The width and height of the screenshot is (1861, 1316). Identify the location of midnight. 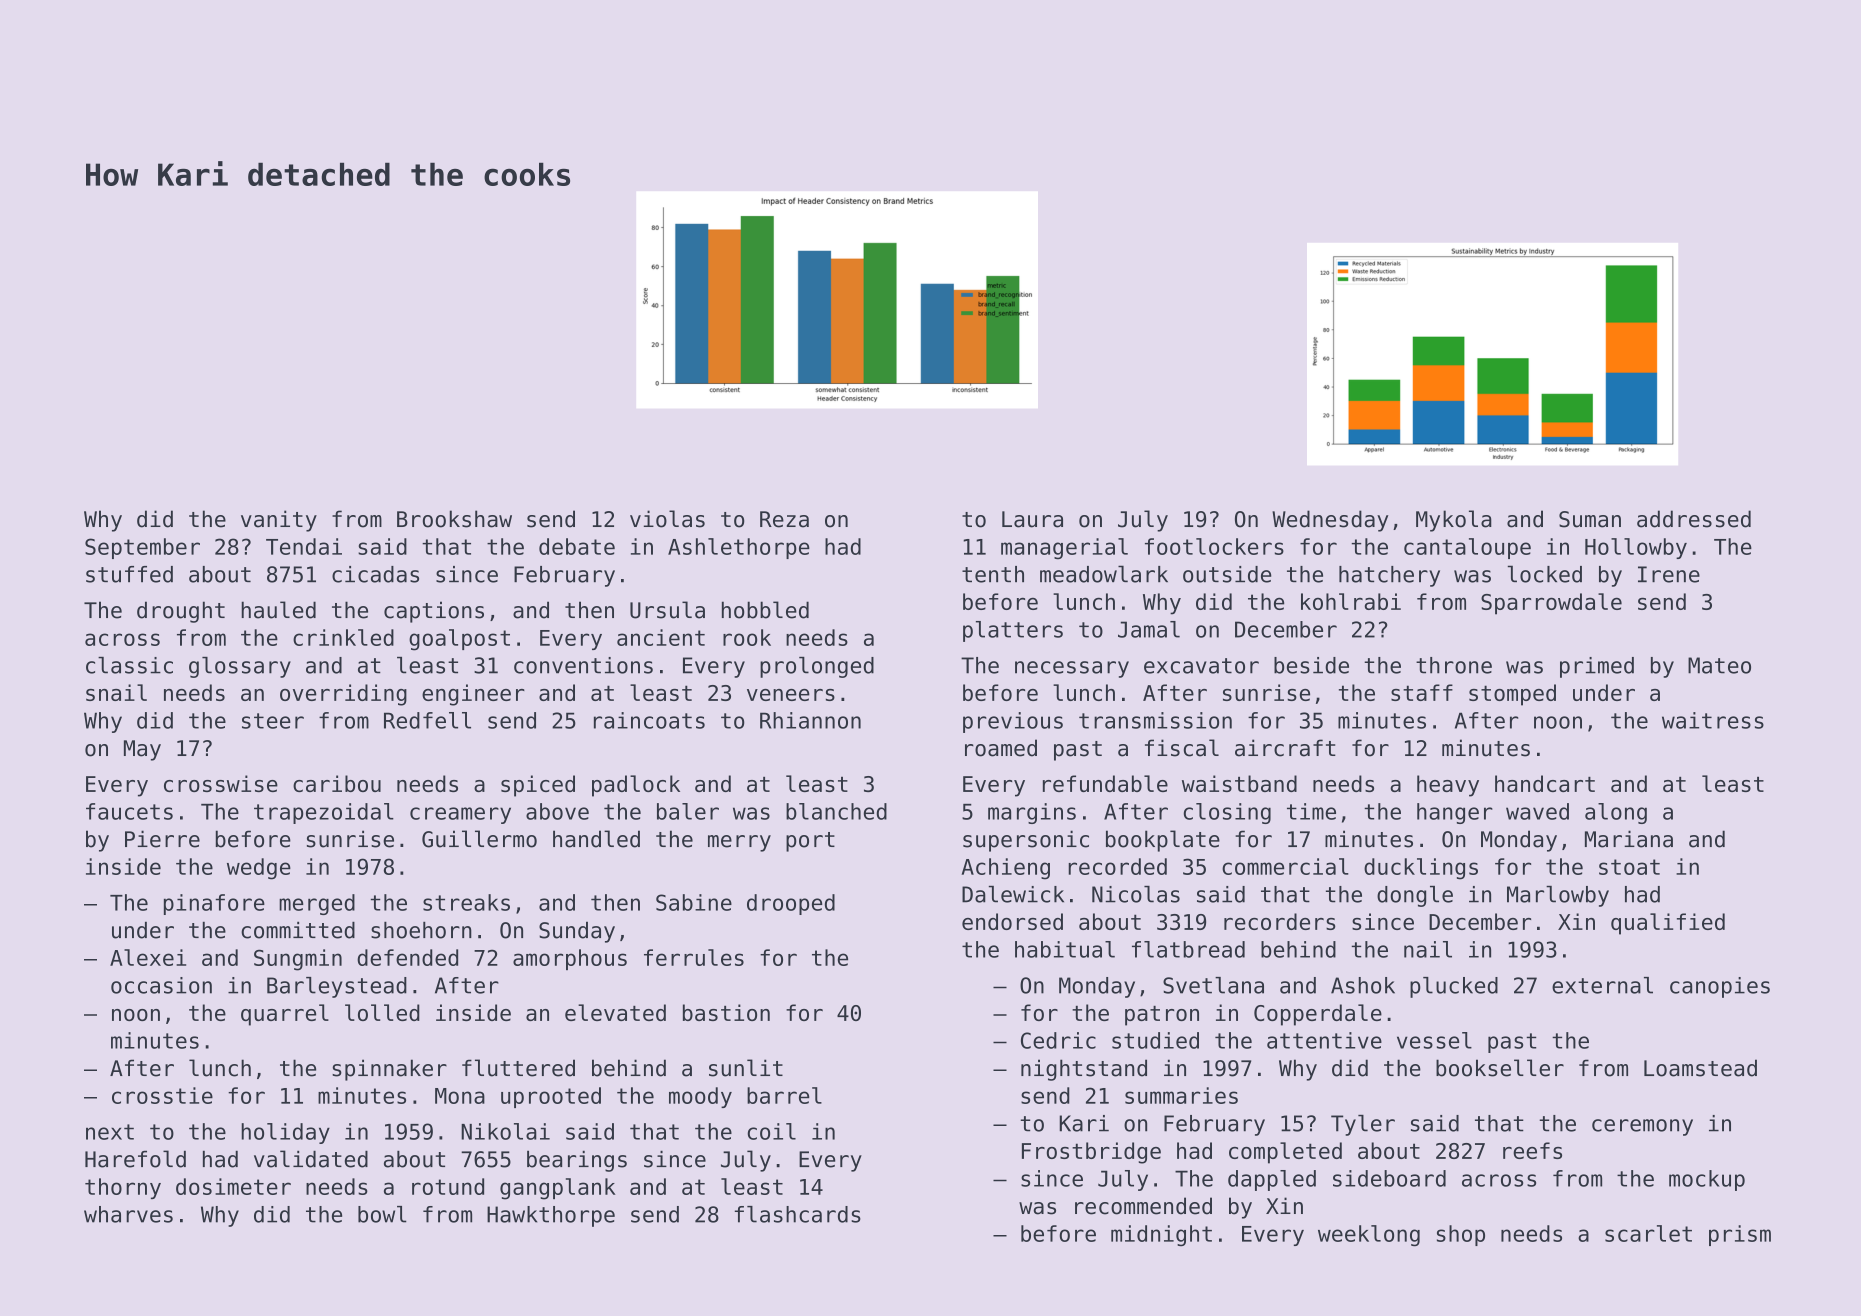
(1161, 1235).
